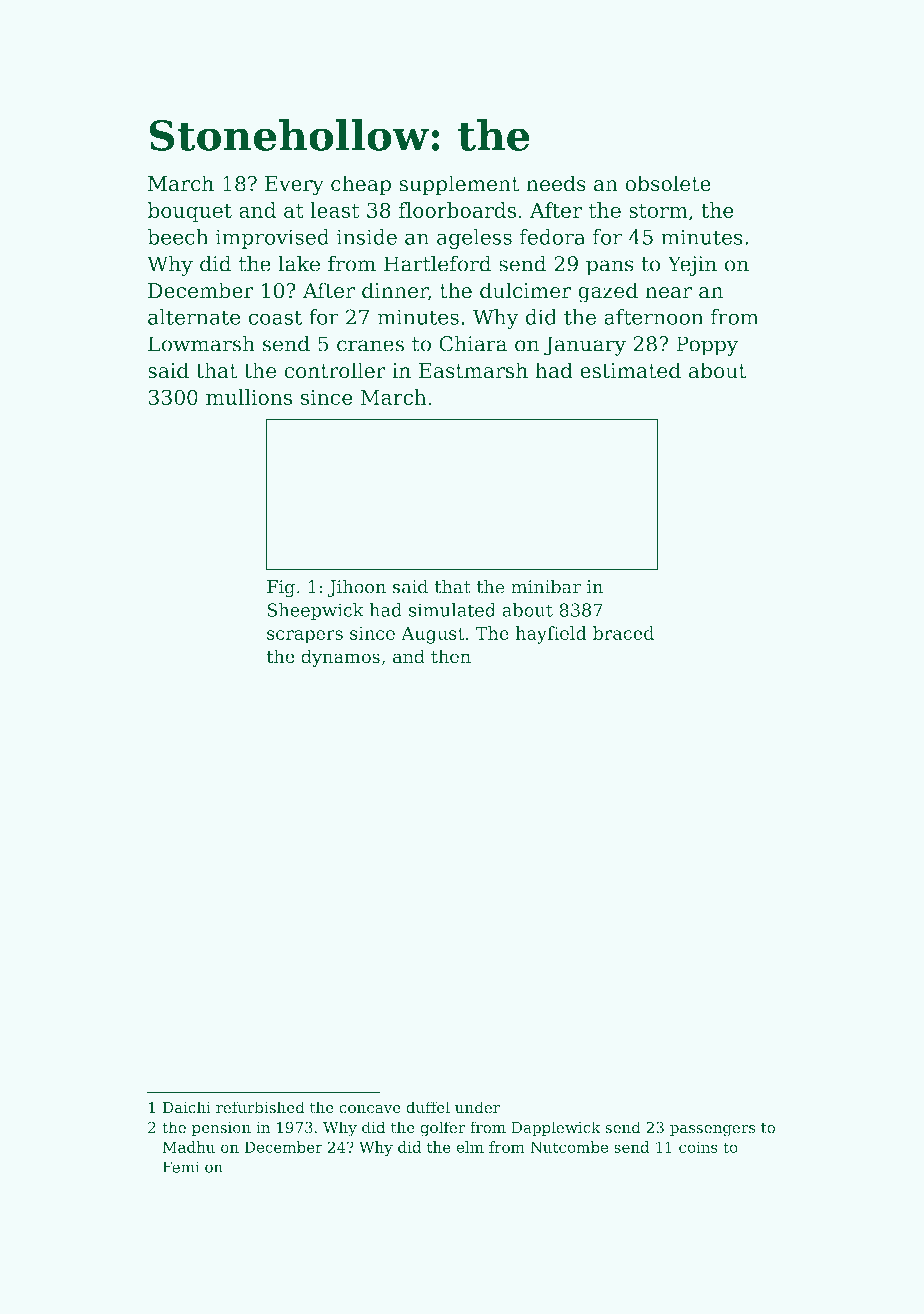  Describe the element at coordinates (555, 1128) in the page. I see `Dapplewick` at that location.
